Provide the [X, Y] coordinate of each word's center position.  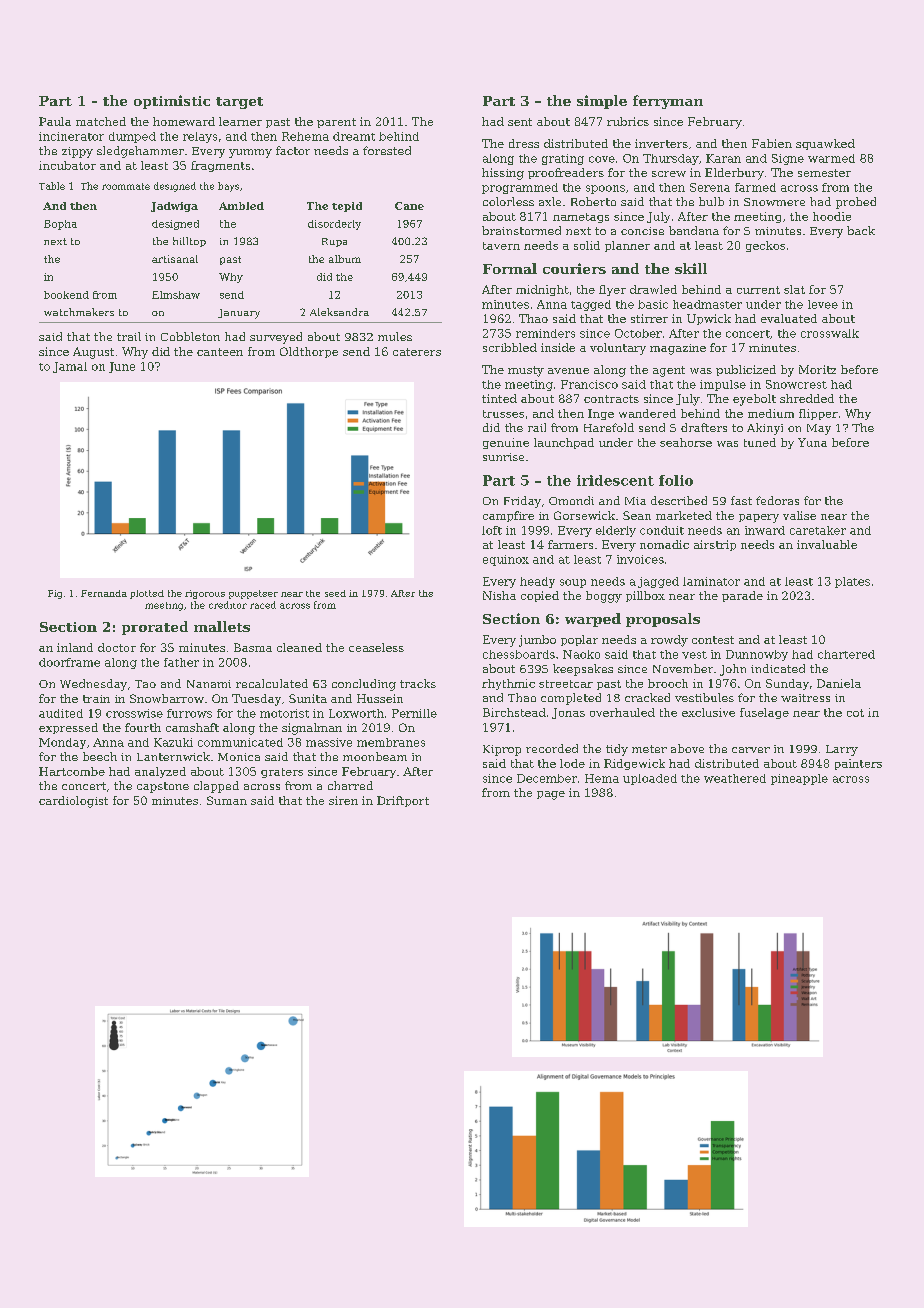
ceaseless [376, 647]
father [181, 662]
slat [794, 289]
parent [336, 123]
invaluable [827, 544]
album [345, 259]
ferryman [668, 102]
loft [492, 530]
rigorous [205, 594]
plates [852, 582]
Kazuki [173, 742]
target [239, 103]
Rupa [334, 242]
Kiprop [502, 750]
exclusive [708, 712]
